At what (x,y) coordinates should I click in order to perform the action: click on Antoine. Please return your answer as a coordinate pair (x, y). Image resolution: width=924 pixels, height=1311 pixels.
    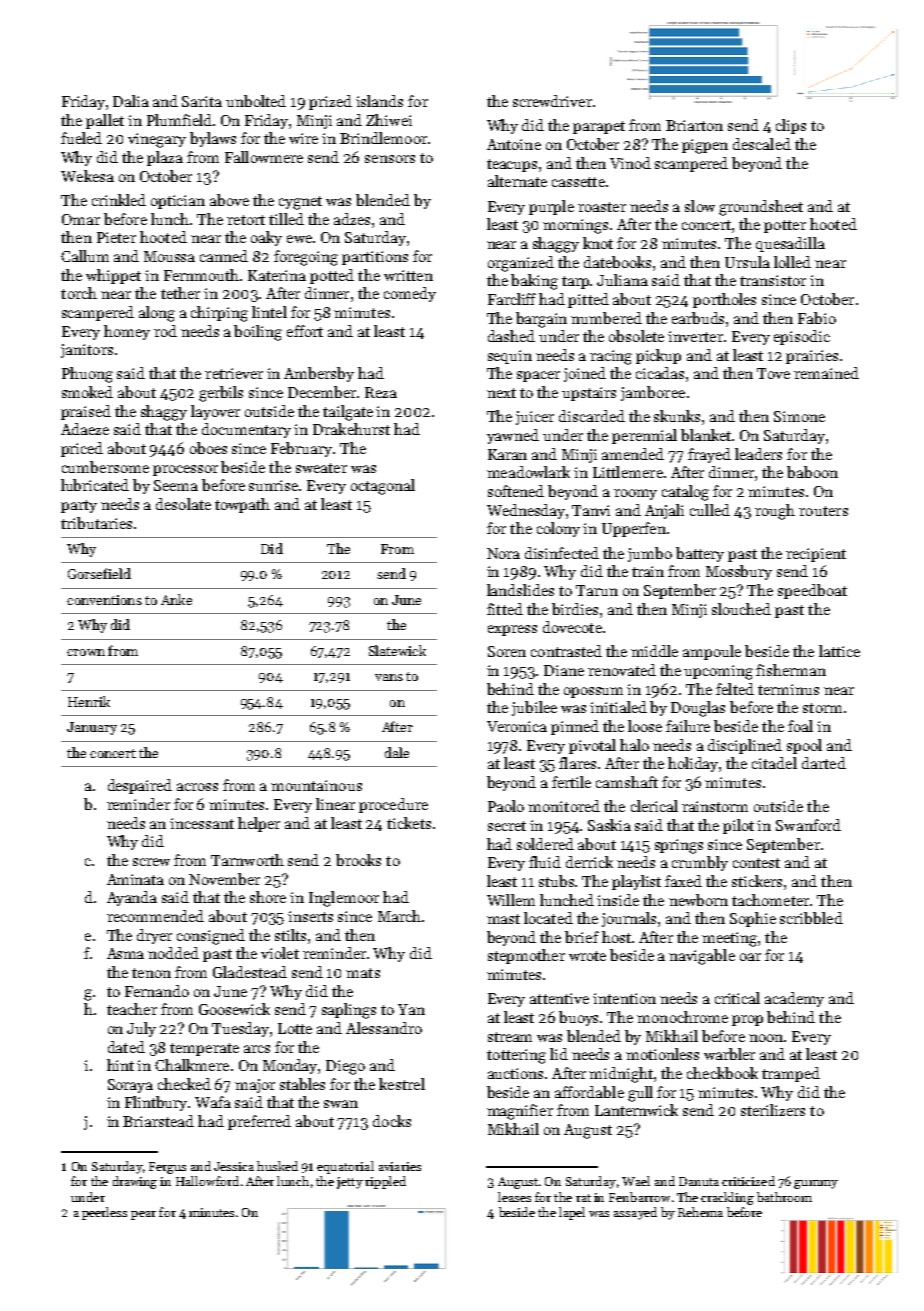
    Looking at the image, I should click on (514, 144).
